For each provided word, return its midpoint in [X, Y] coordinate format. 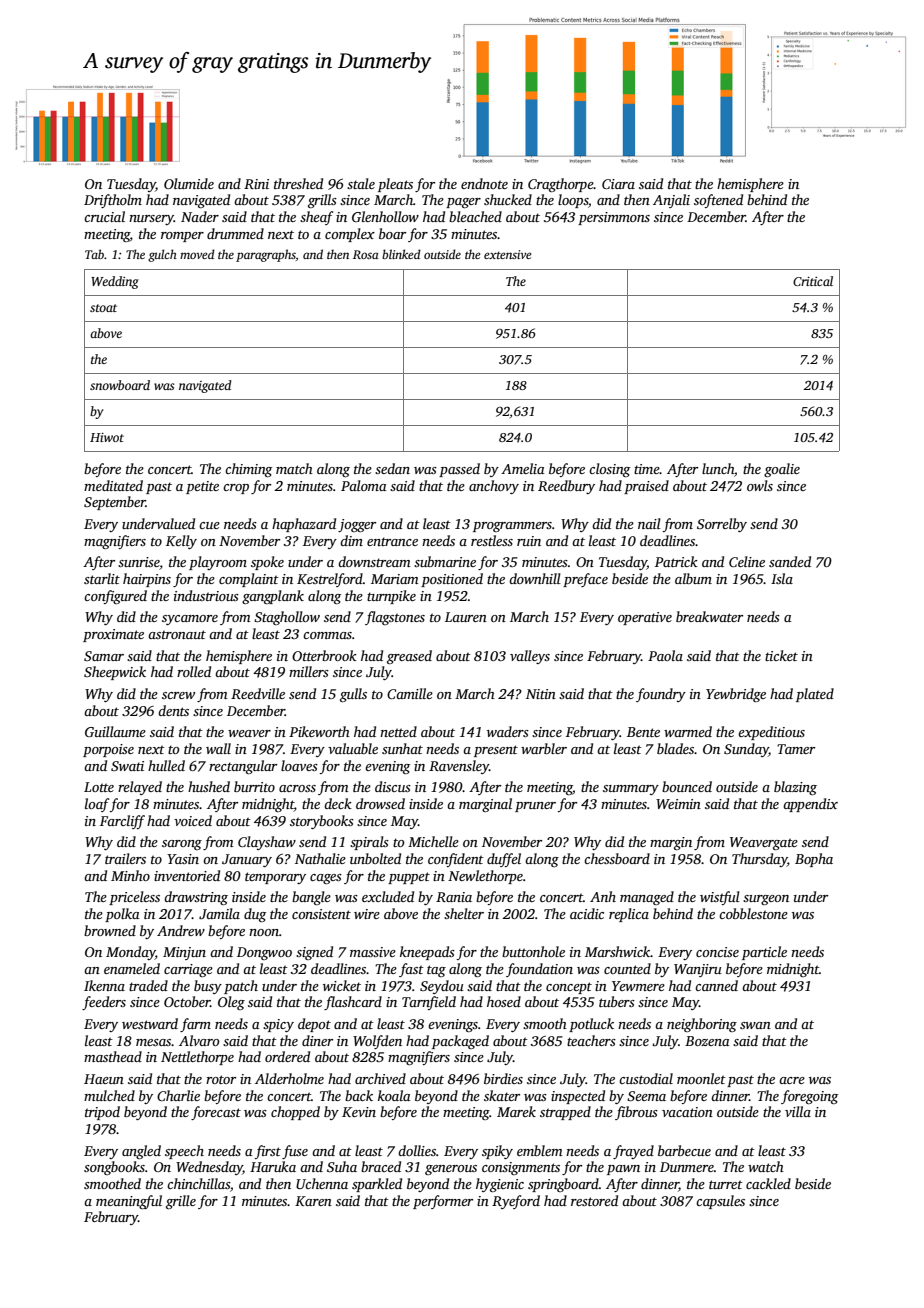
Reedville [258, 693]
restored [594, 1200]
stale [361, 183]
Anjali [671, 201]
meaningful [129, 1202]
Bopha [814, 860]
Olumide [189, 183]
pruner [535, 807]
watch [766, 1166]
